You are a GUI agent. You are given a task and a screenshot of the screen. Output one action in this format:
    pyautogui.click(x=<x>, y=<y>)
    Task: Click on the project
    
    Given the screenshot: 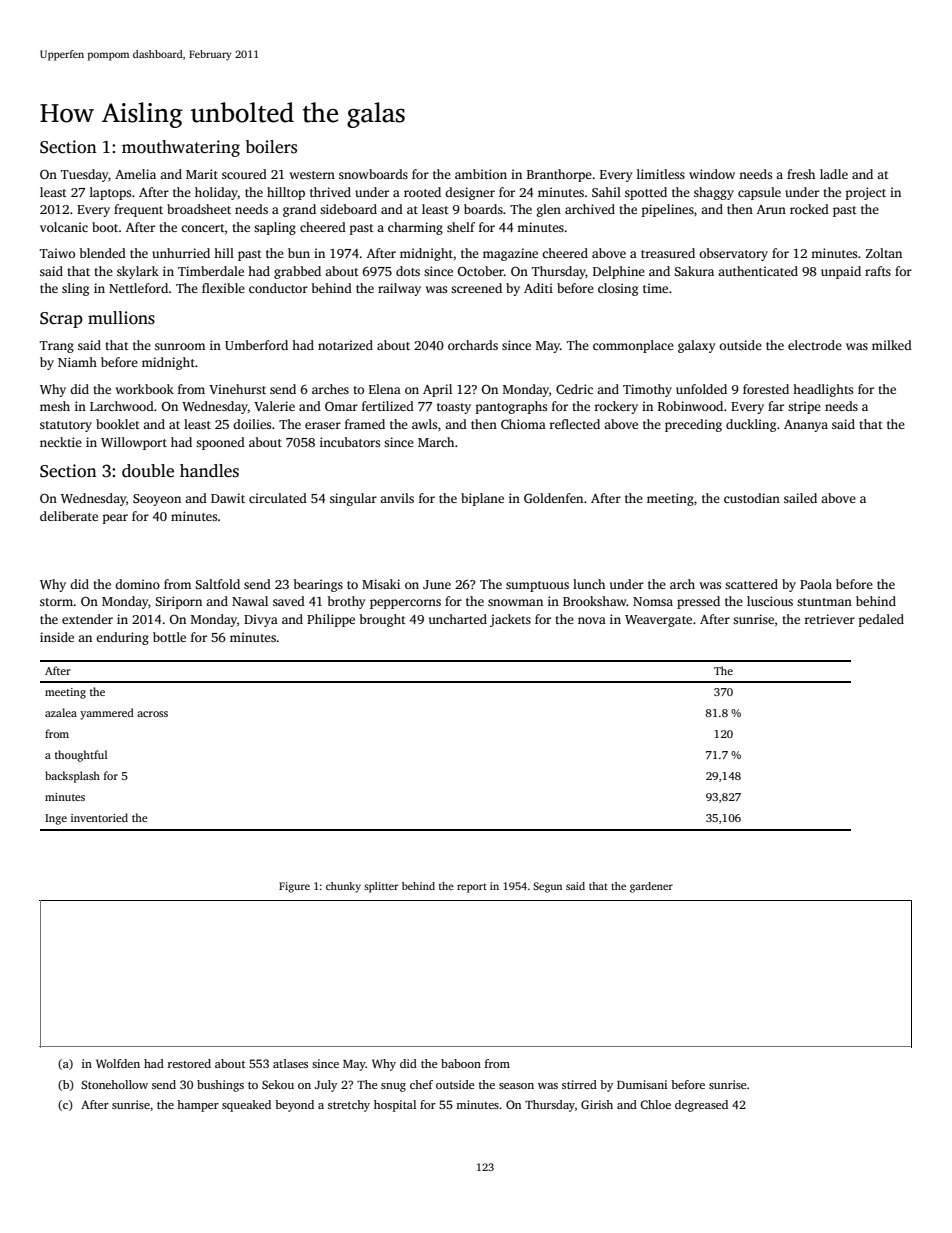 What is the action you would take?
    pyautogui.click(x=866, y=193)
